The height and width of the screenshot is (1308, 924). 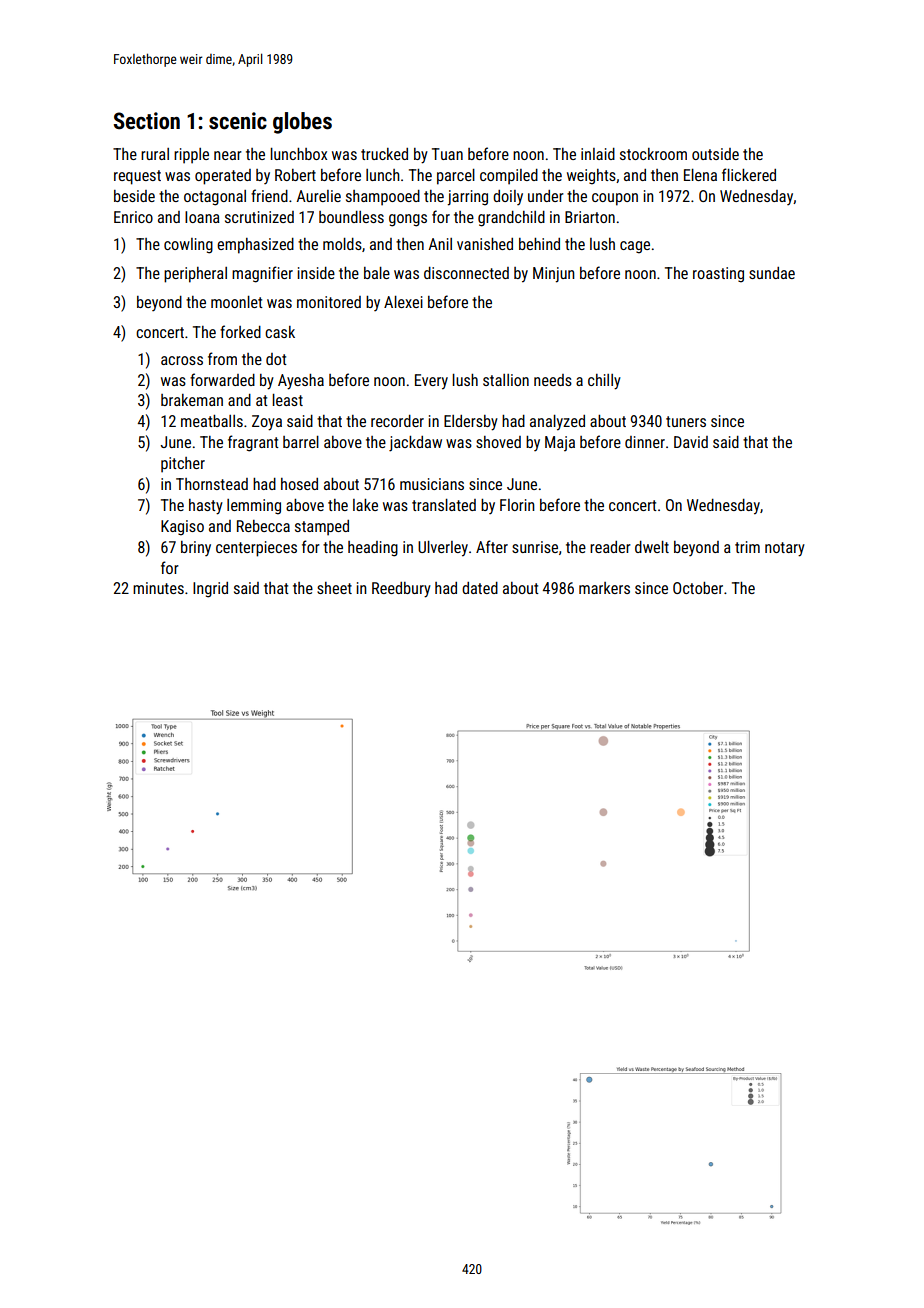 I want to click on stockroom, so click(x=653, y=154).
